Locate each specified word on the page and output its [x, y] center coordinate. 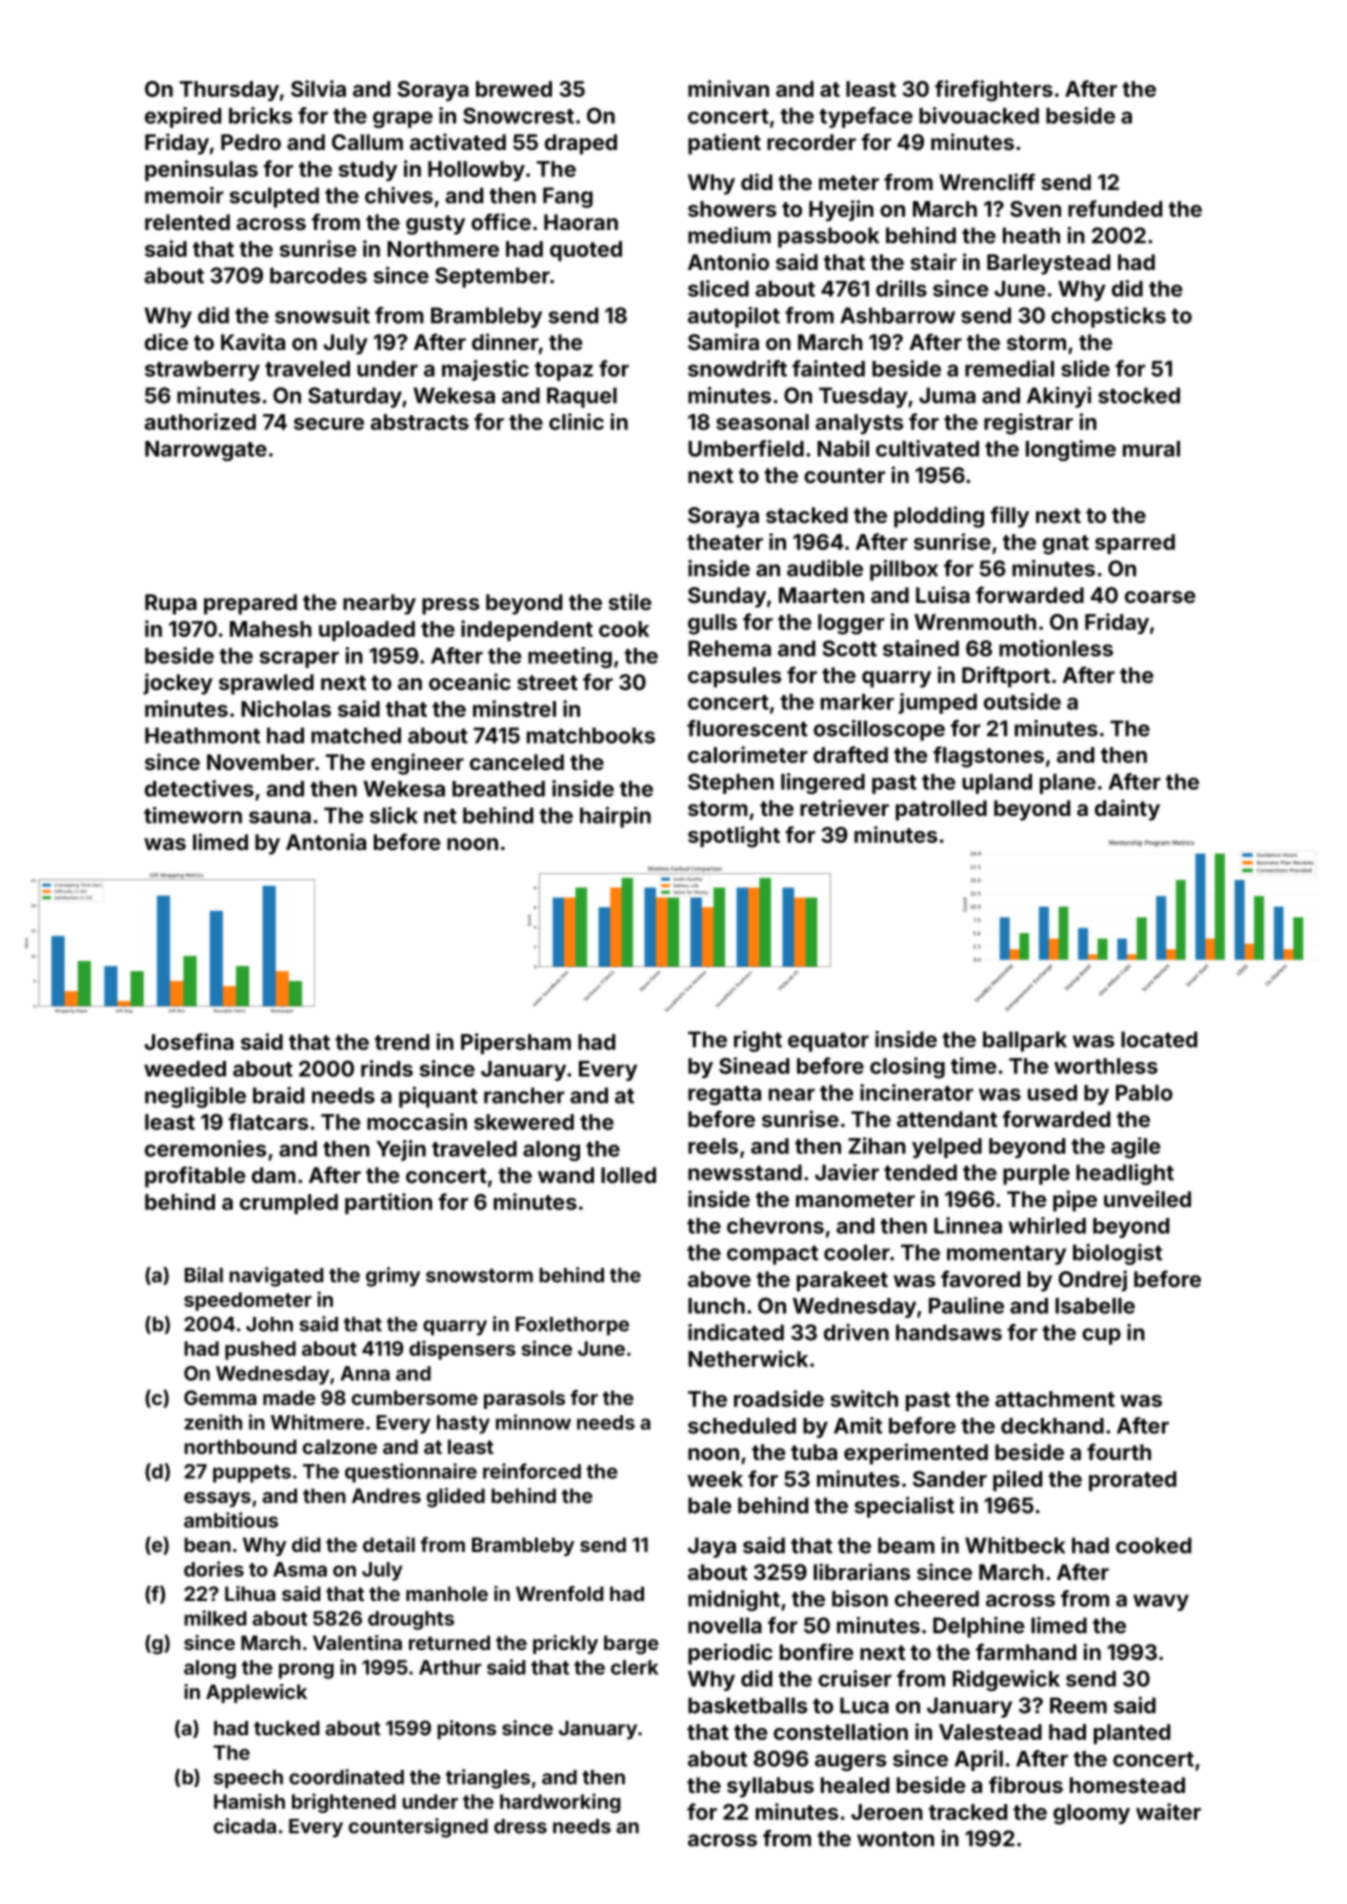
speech [248, 1779]
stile [630, 601]
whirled [1047, 1225]
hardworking [560, 1803]
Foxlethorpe [572, 1326]
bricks [260, 115]
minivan [728, 88]
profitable [195, 1177]
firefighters [994, 91]
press [450, 606]
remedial [1009, 368]
